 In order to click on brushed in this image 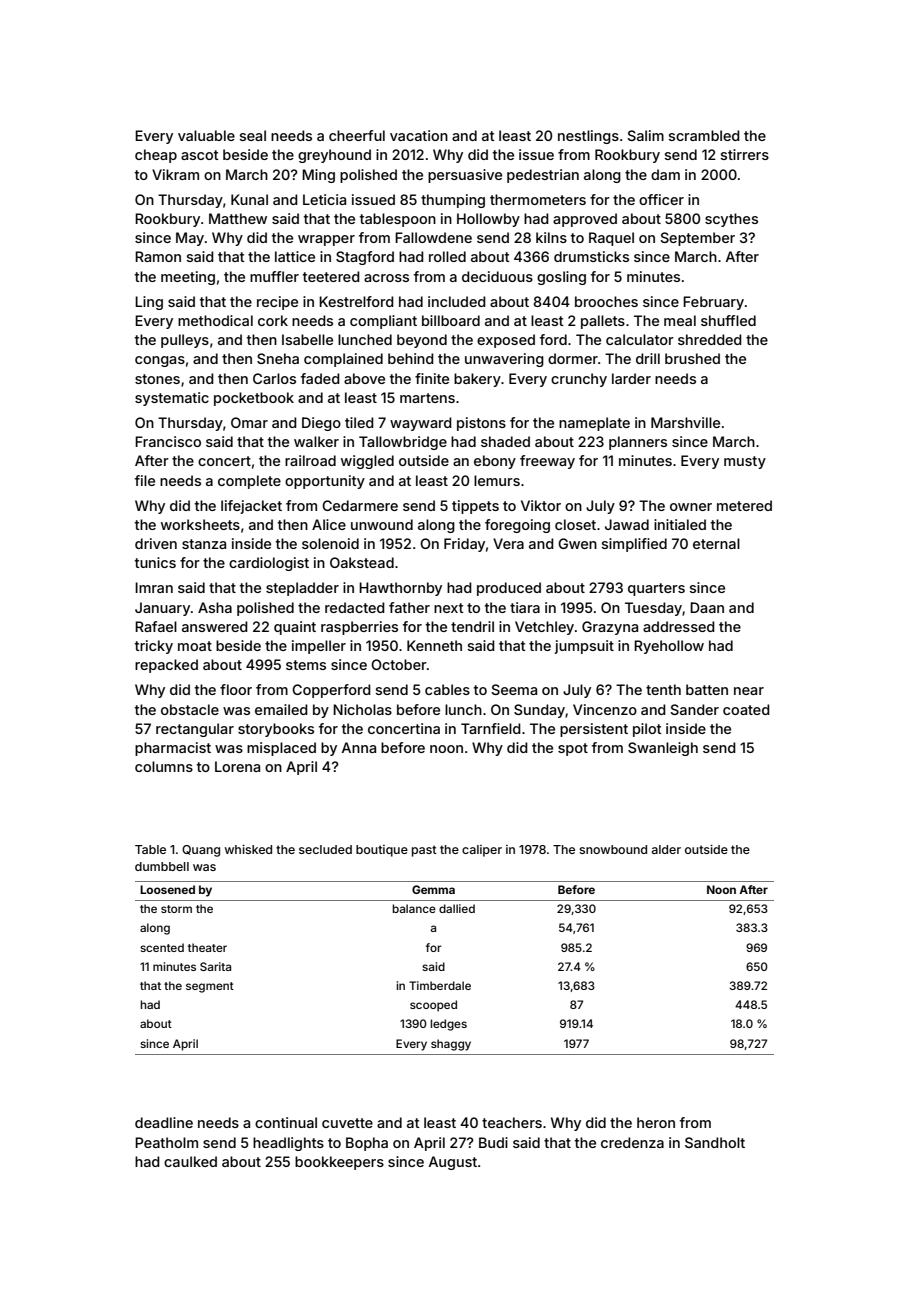, I will do `click(692, 358)`.
